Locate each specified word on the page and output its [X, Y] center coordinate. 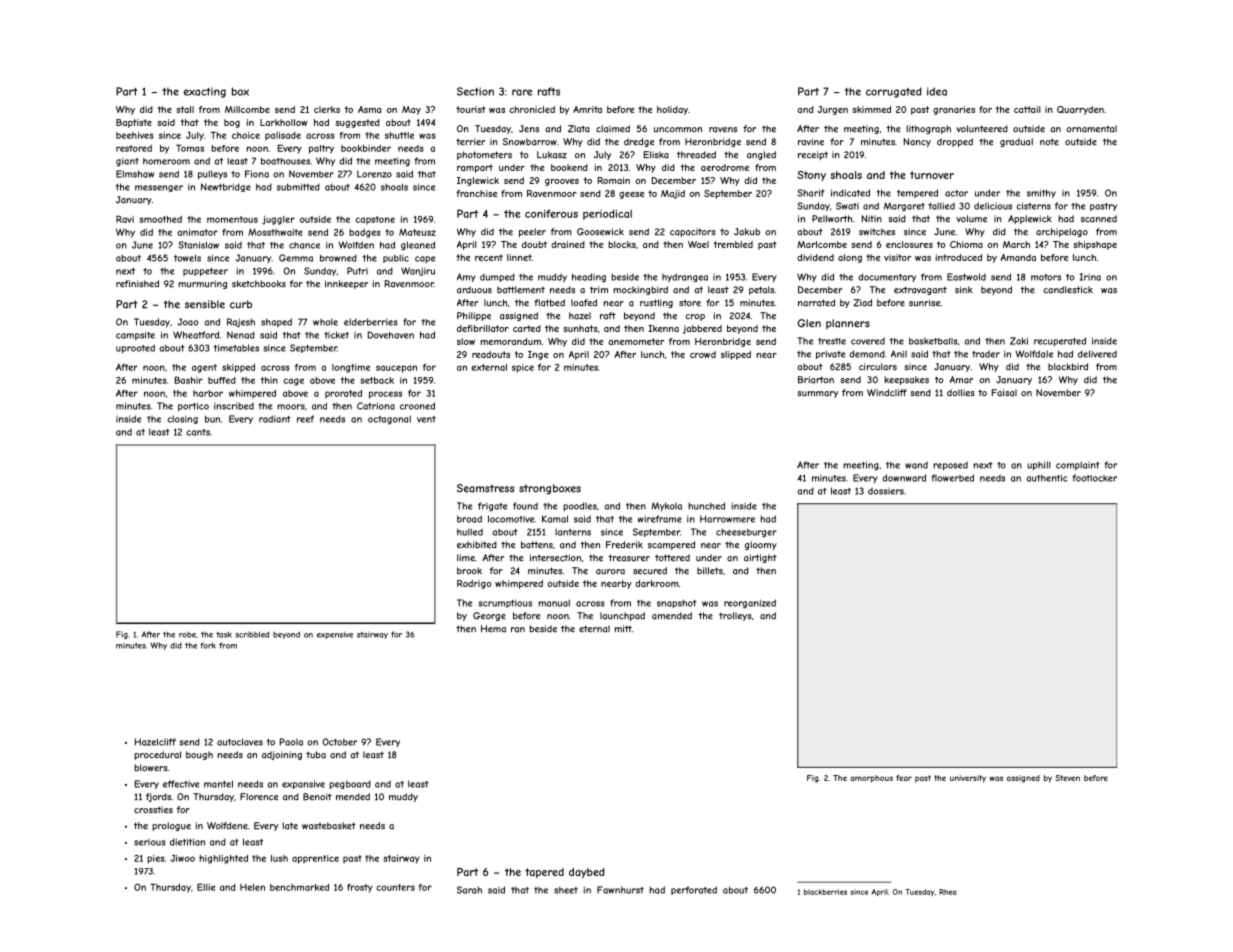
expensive [335, 635]
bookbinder [366, 148]
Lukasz [552, 155]
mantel [218, 784]
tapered [544, 873]
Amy [466, 277]
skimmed [871, 109]
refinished [137, 284]
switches [877, 232]
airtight [760, 558]
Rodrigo [474, 584]
